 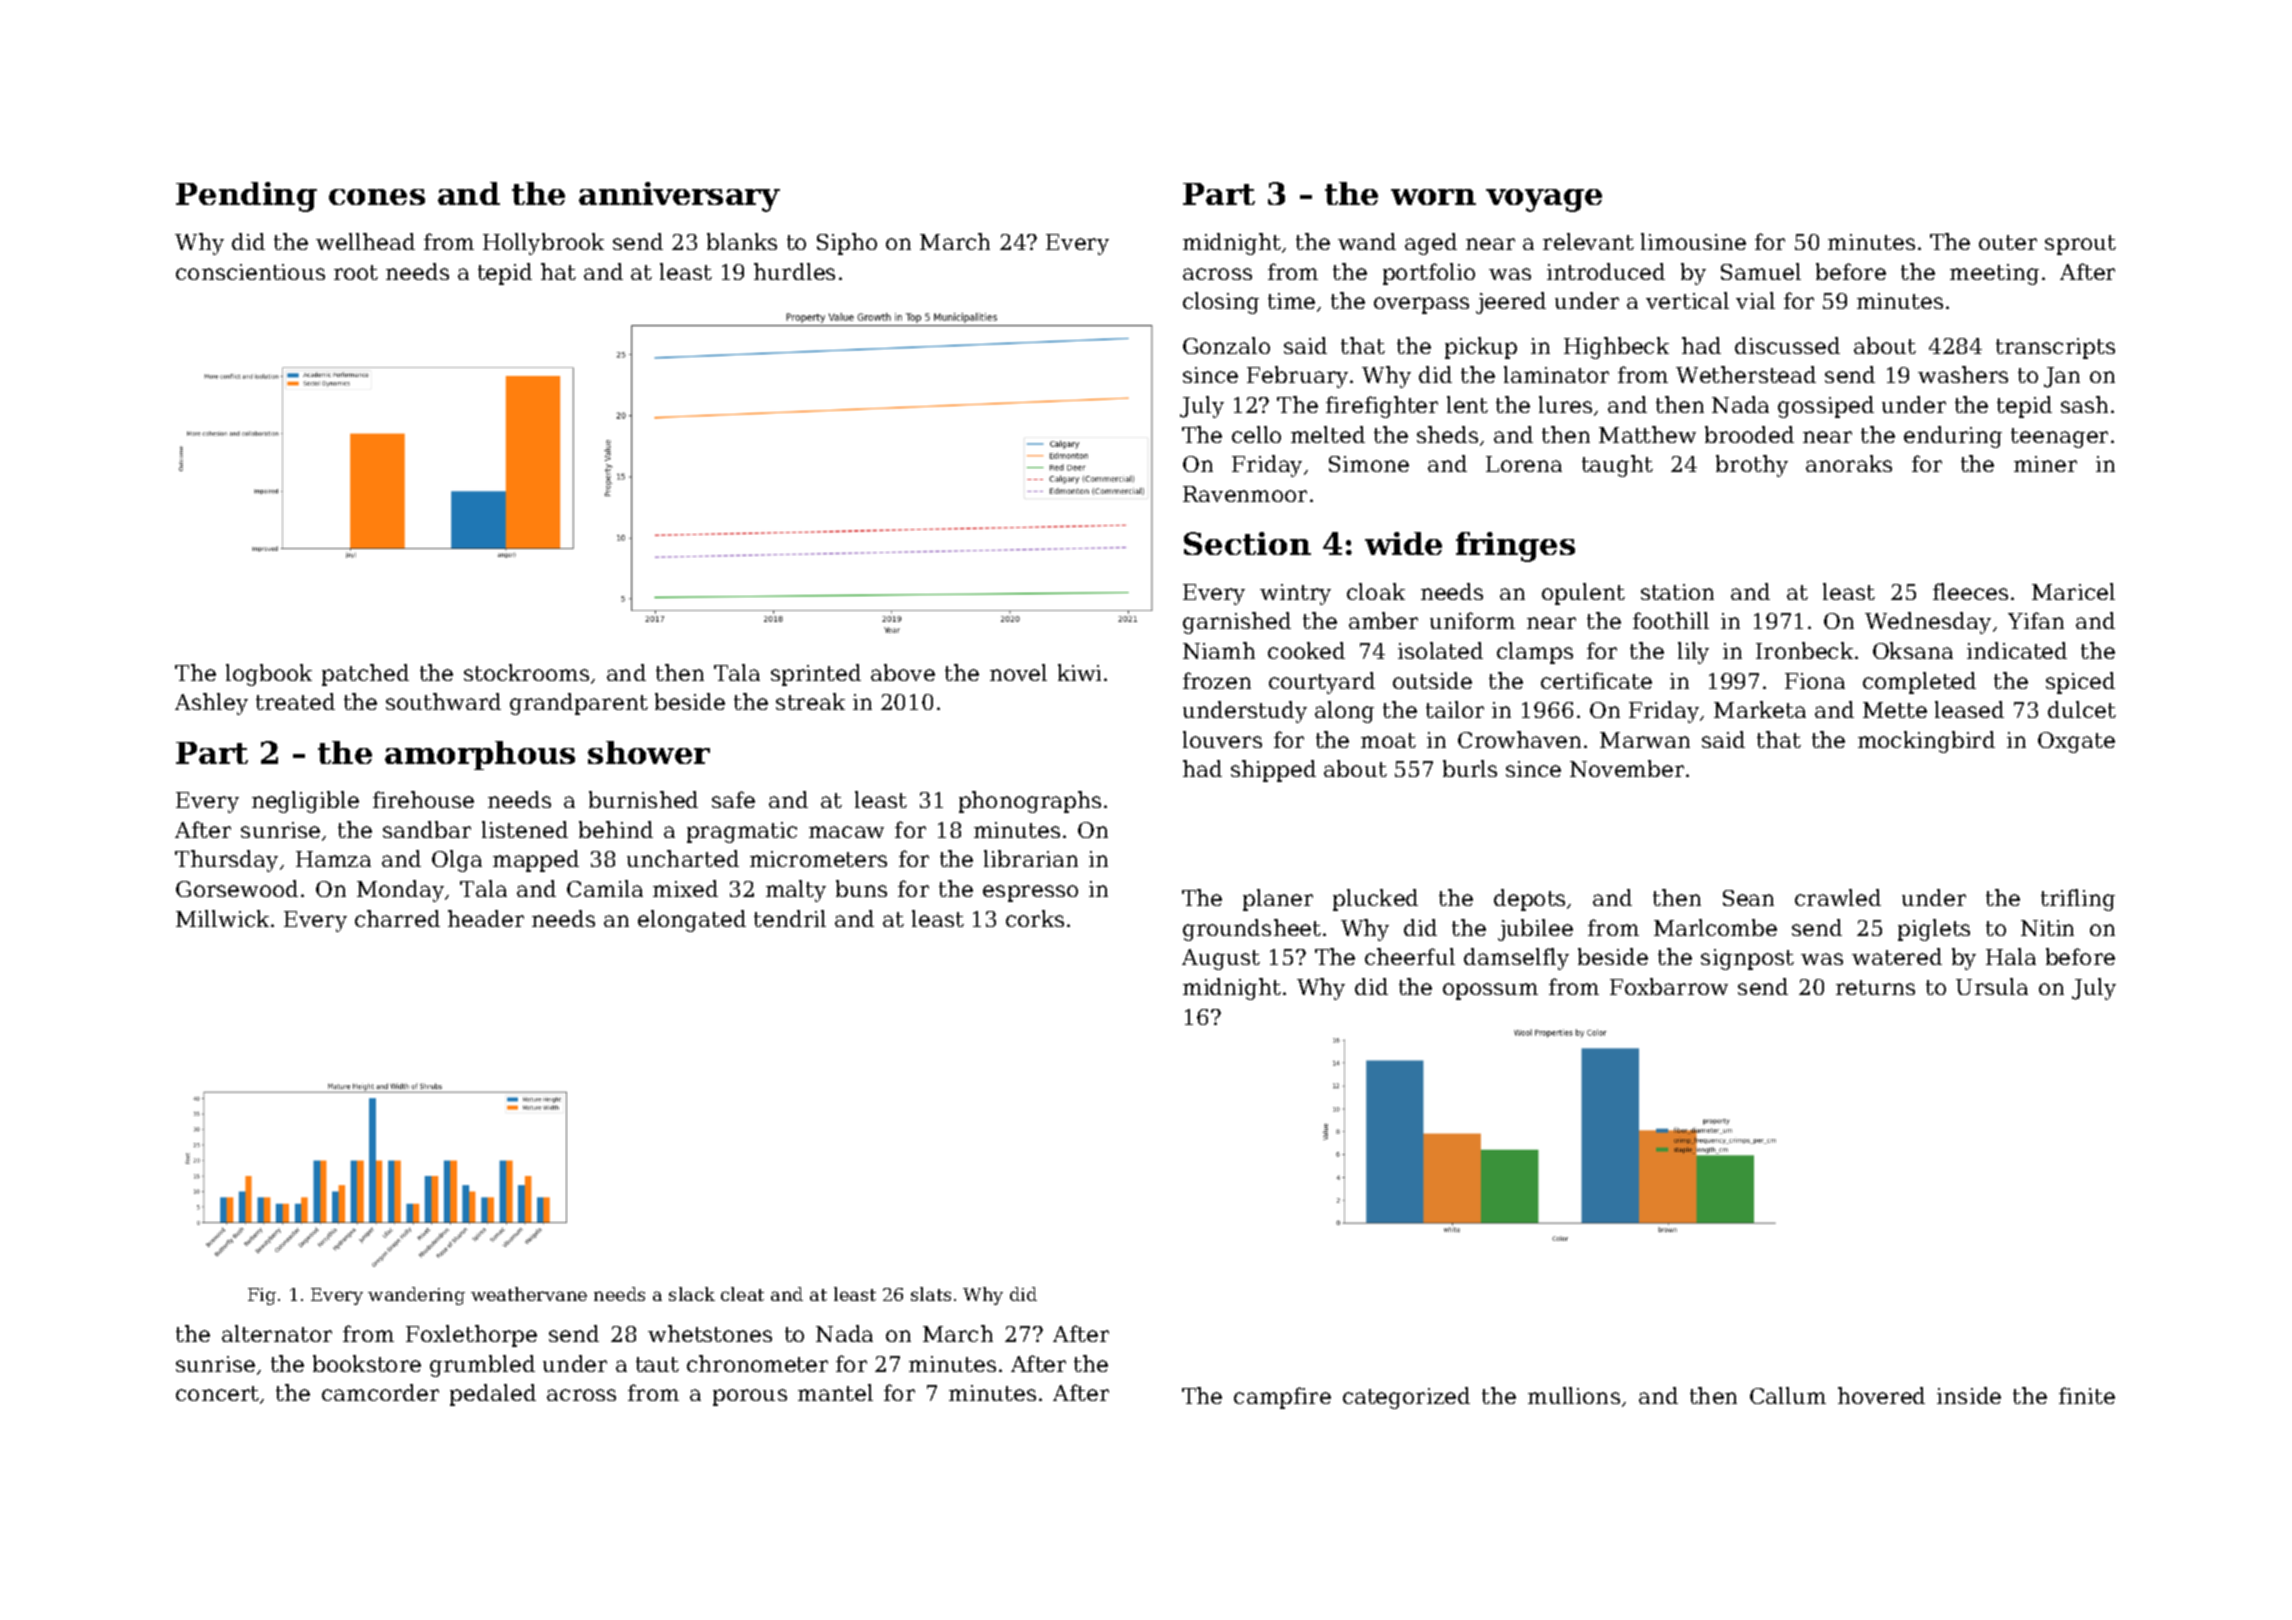 What do you see at coordinates (1221, 303) in the document?
I see `closing` at bounding box center [1221, 303].
